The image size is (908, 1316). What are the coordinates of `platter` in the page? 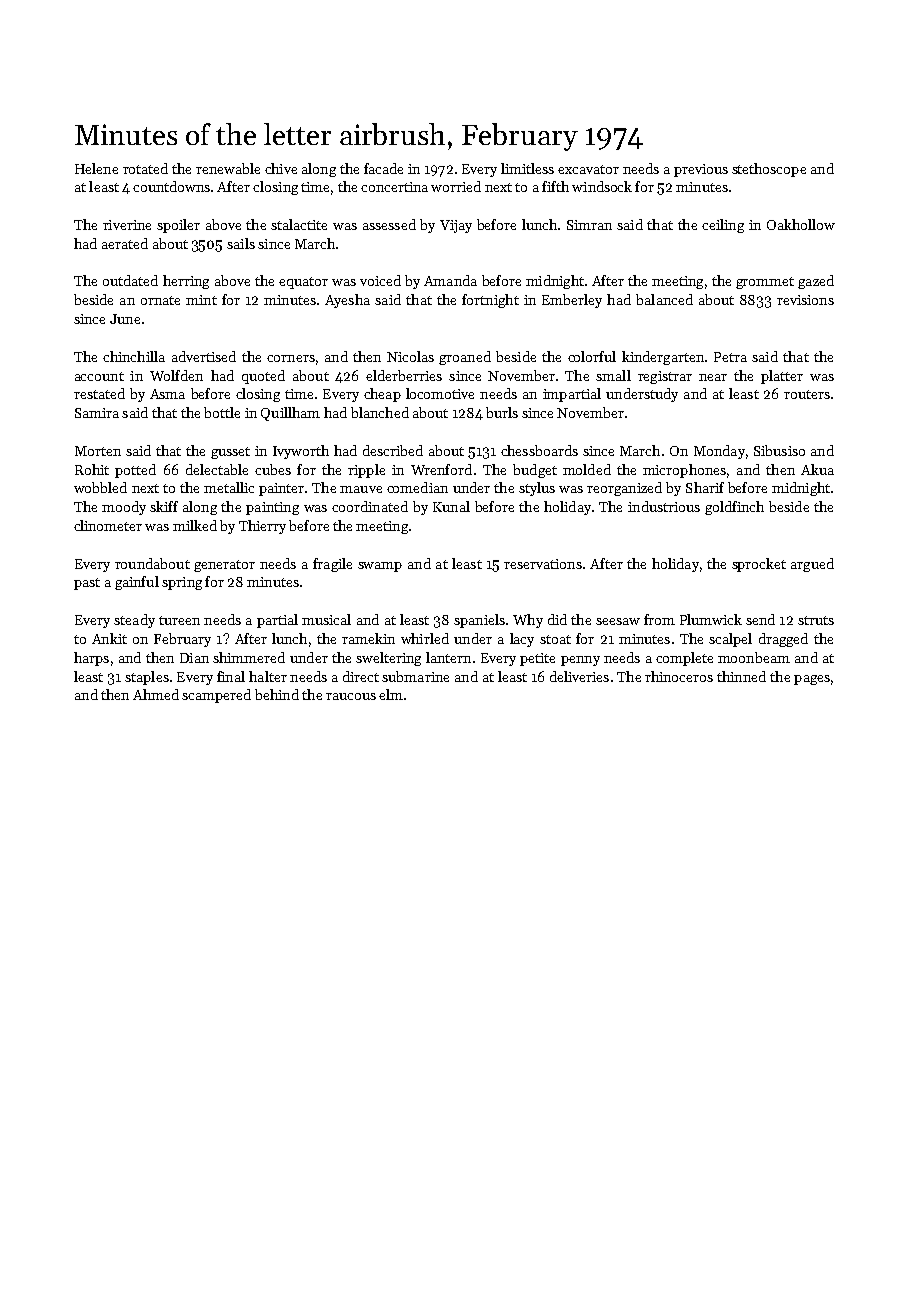 It's located at (782, 377).
